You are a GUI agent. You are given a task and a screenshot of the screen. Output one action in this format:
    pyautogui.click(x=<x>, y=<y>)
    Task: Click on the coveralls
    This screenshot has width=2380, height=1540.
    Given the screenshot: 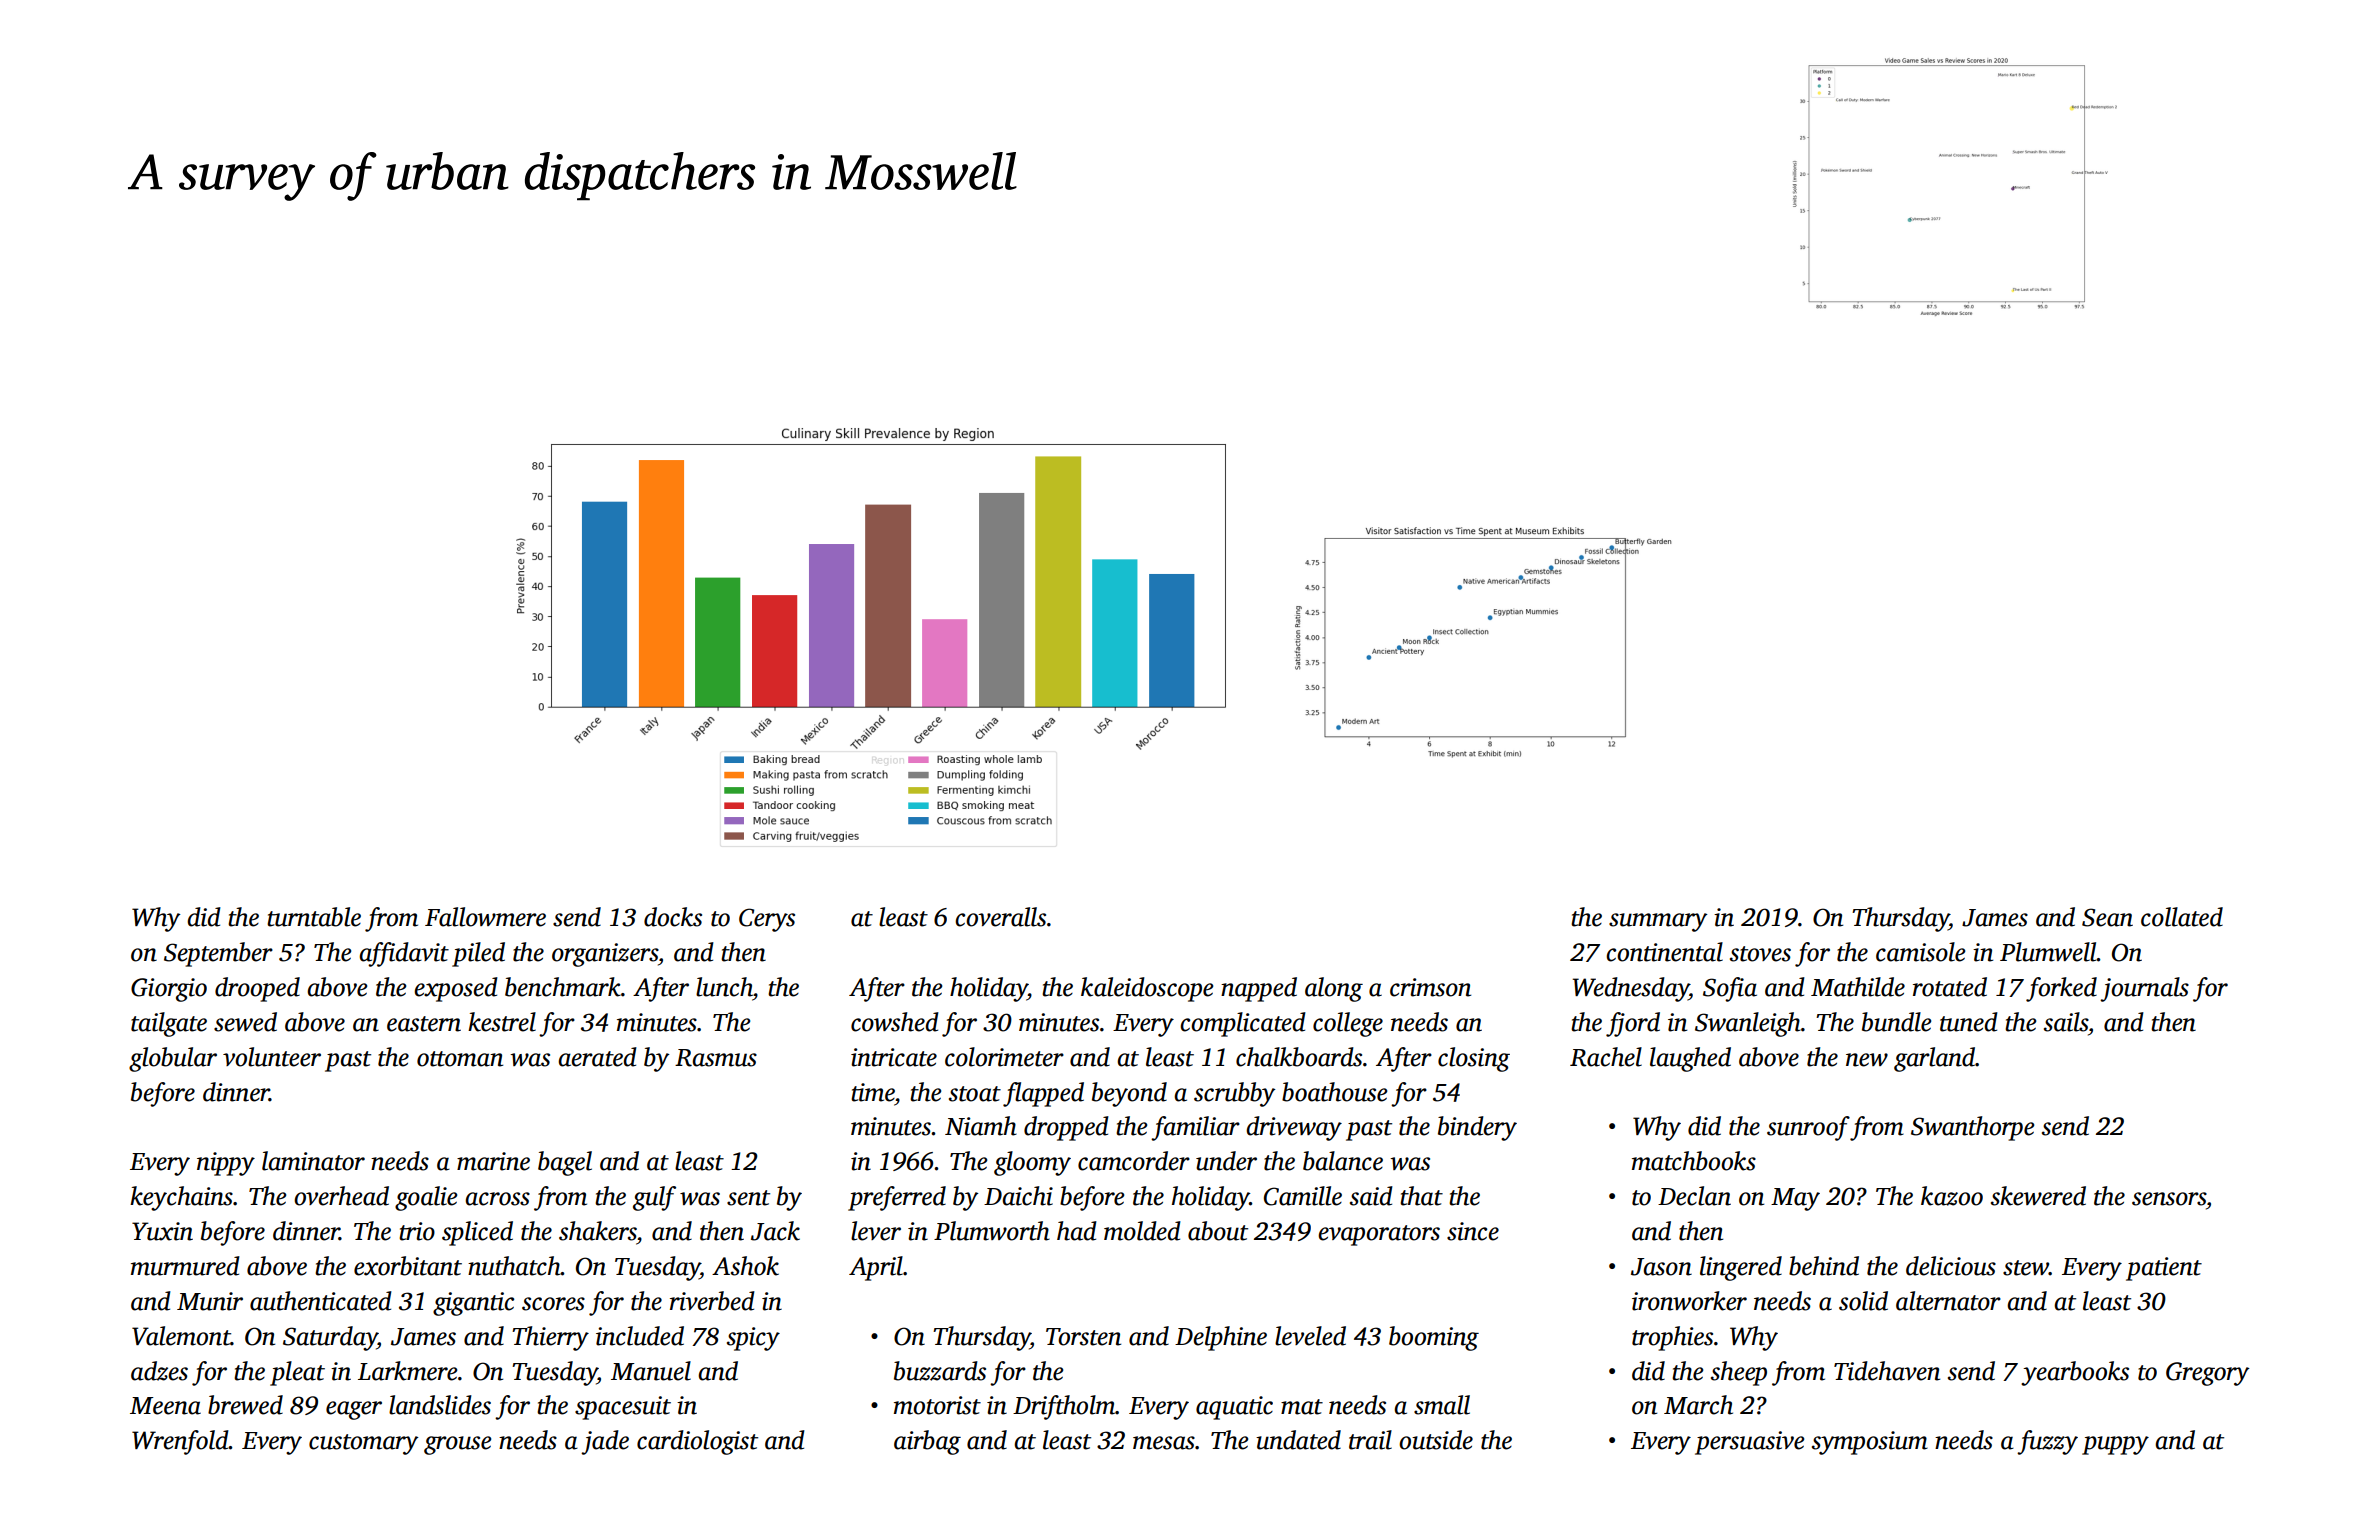 What is the action you would take?
    pyautogui.click(x=1000, y=917)
